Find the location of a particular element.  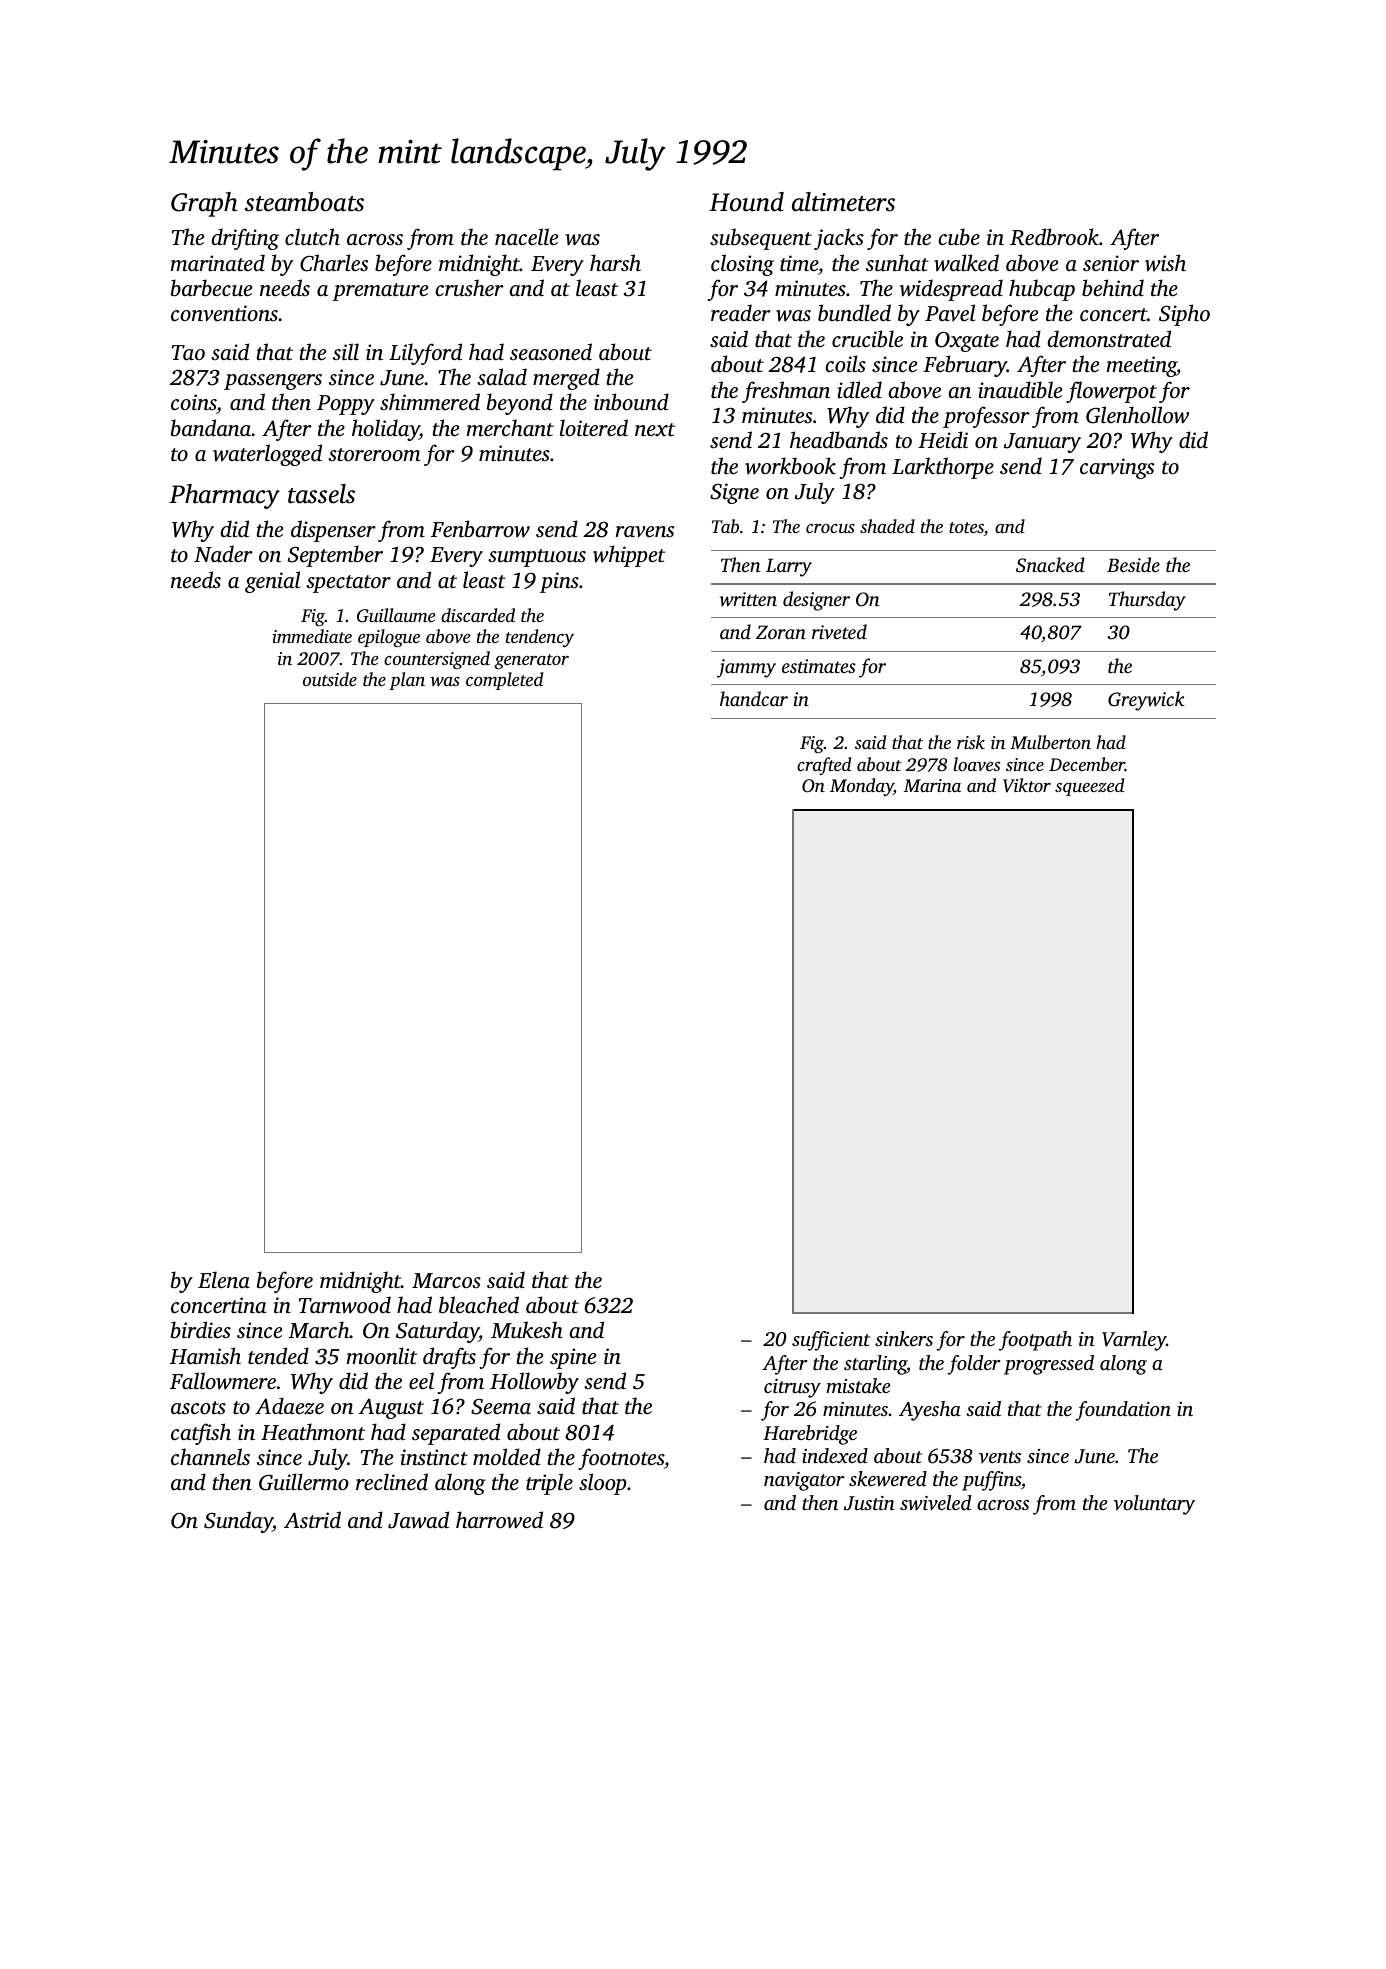

premature is located at coordinates (380, 292).
